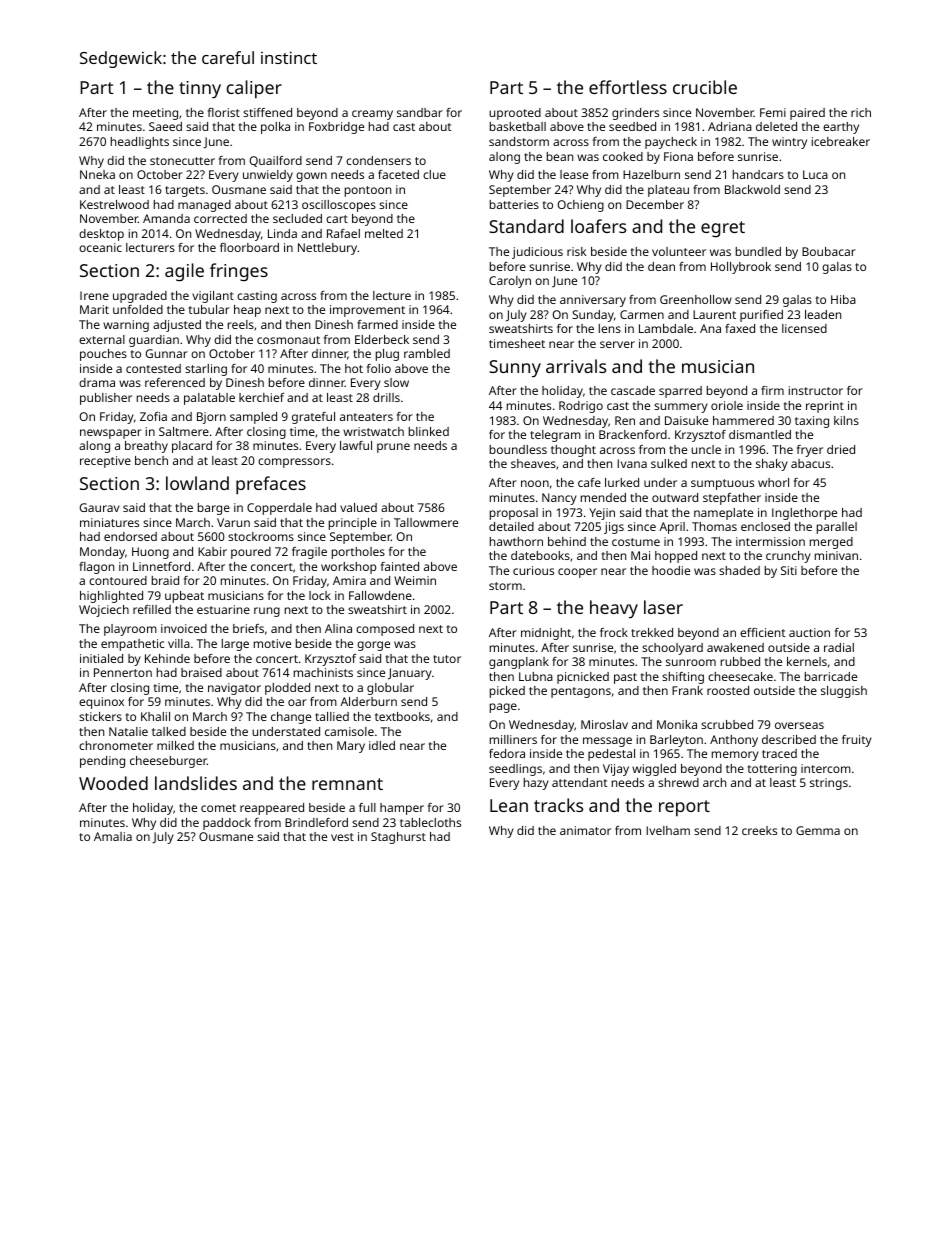 This image has height=1233, width=952. What do you see at coordinates (585, 830) in the image?
I see `animator` at bounding box center [585, 830].
